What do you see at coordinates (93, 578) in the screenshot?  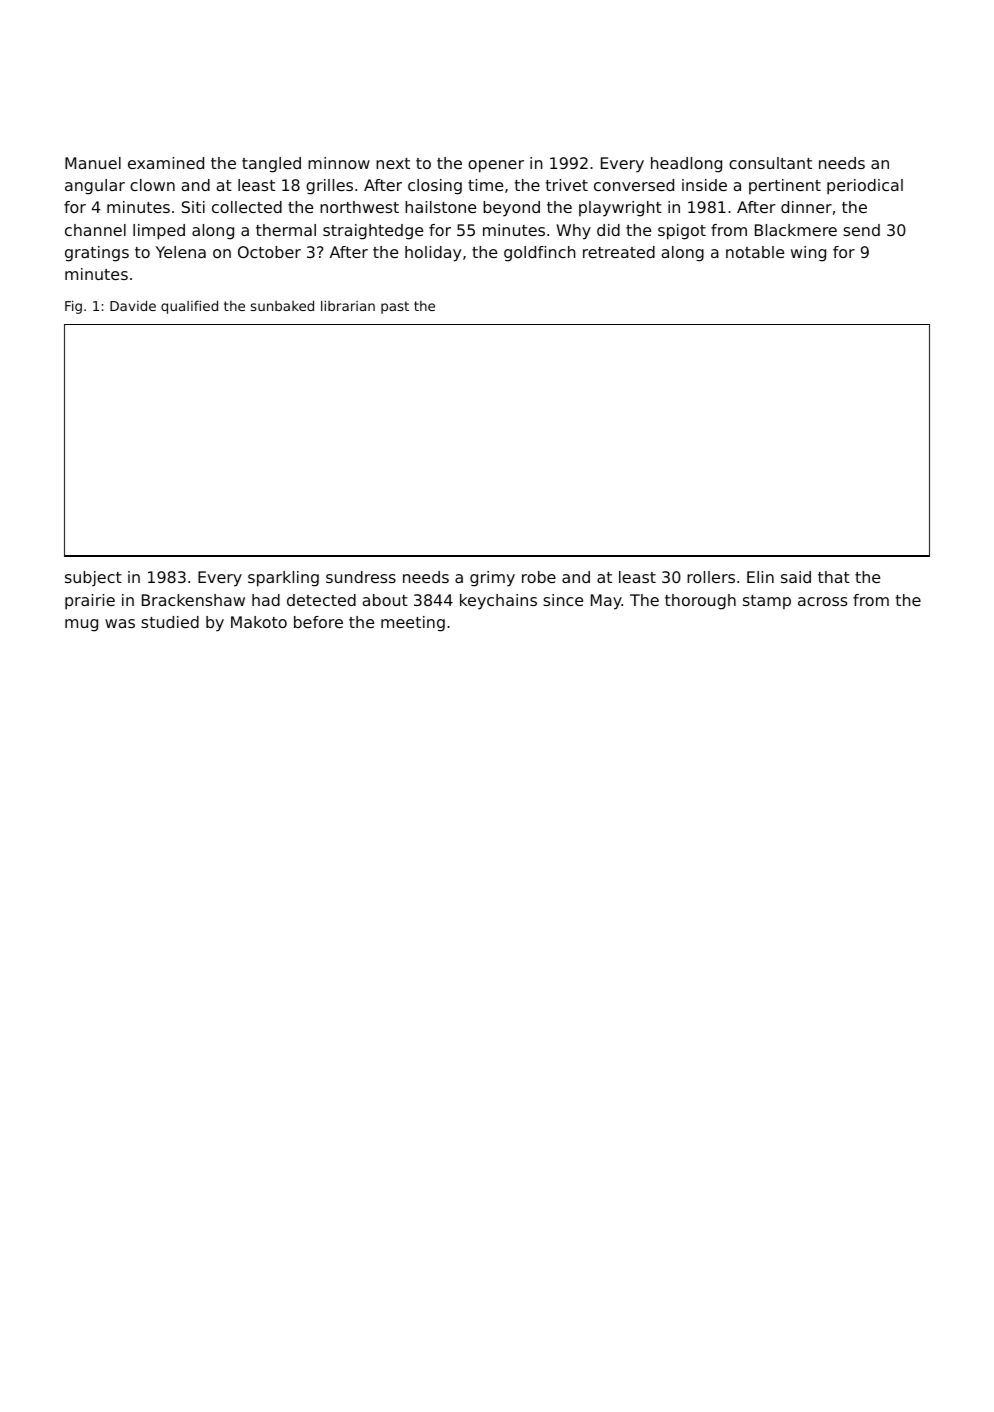 I see `subject` at bounding box center [93, 578].
